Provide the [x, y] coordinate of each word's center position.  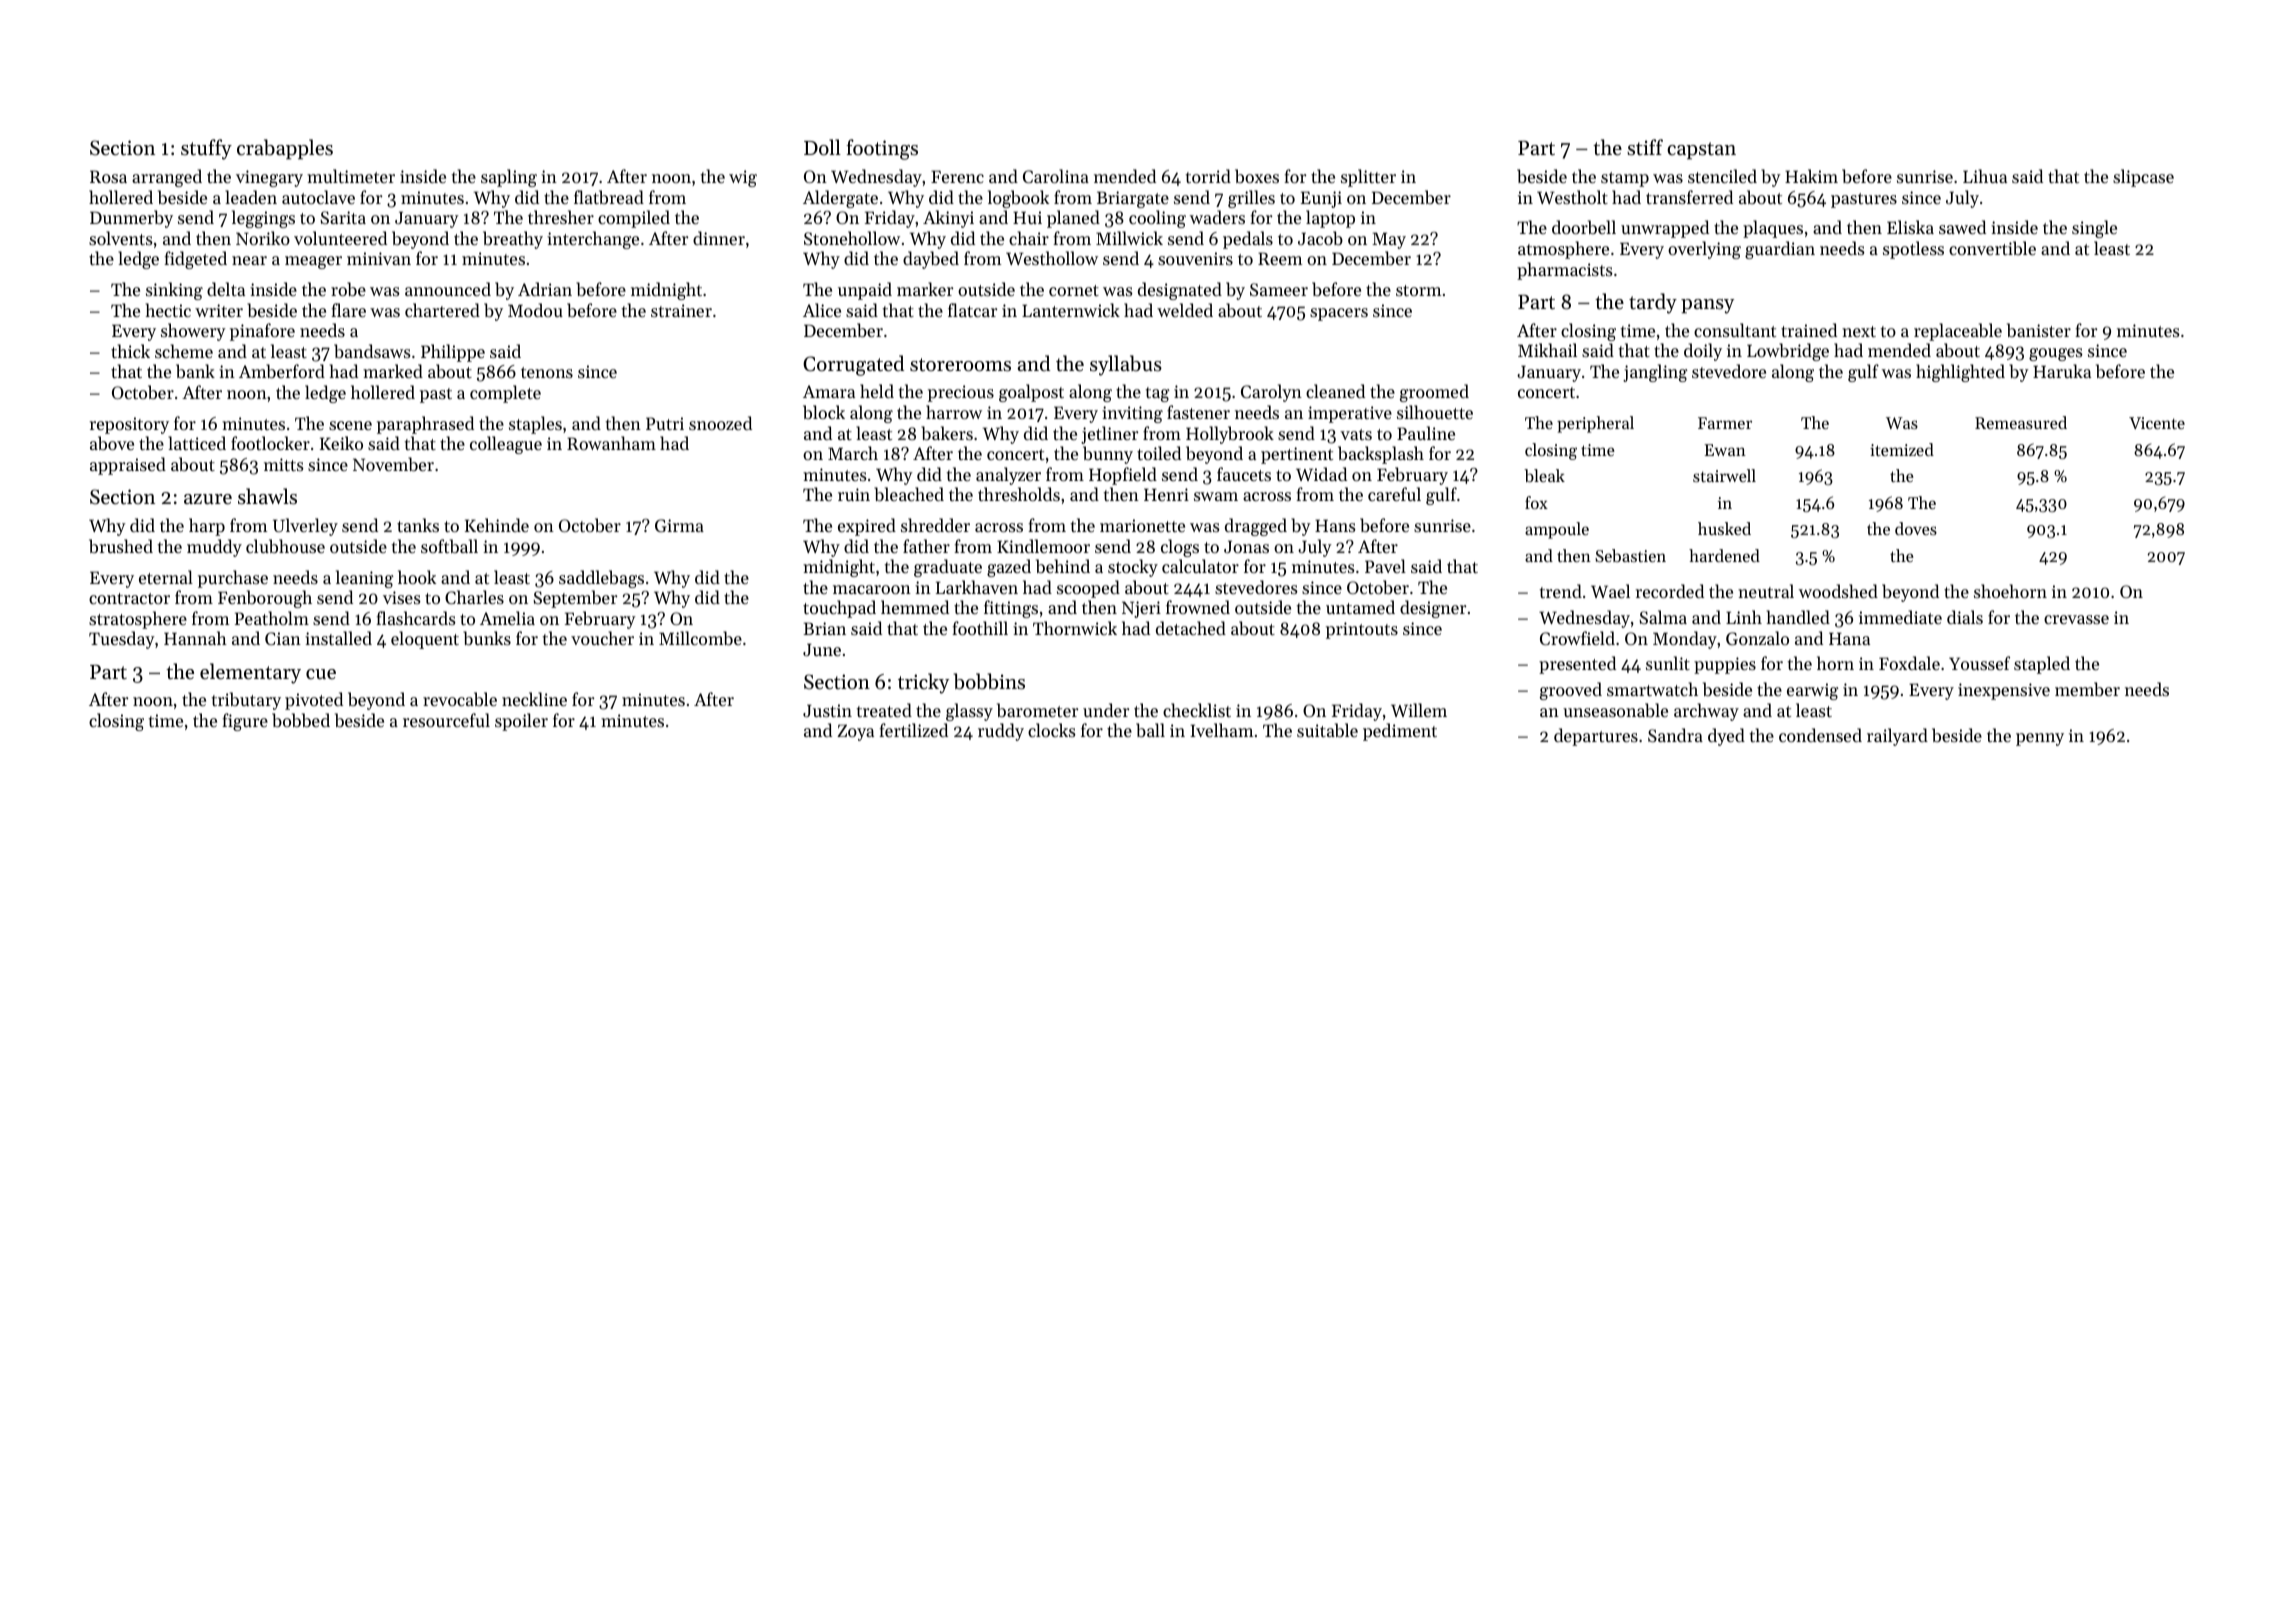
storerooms [960, 365]
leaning [365, 579]
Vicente [2157, 423]
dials [1965, 617]
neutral [1766, 591]
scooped [1088, 589]
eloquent [425, 640]
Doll [822, 147]
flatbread [609, 197]
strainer [681, 310]
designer [1433, 609]
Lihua [1985, 176]
